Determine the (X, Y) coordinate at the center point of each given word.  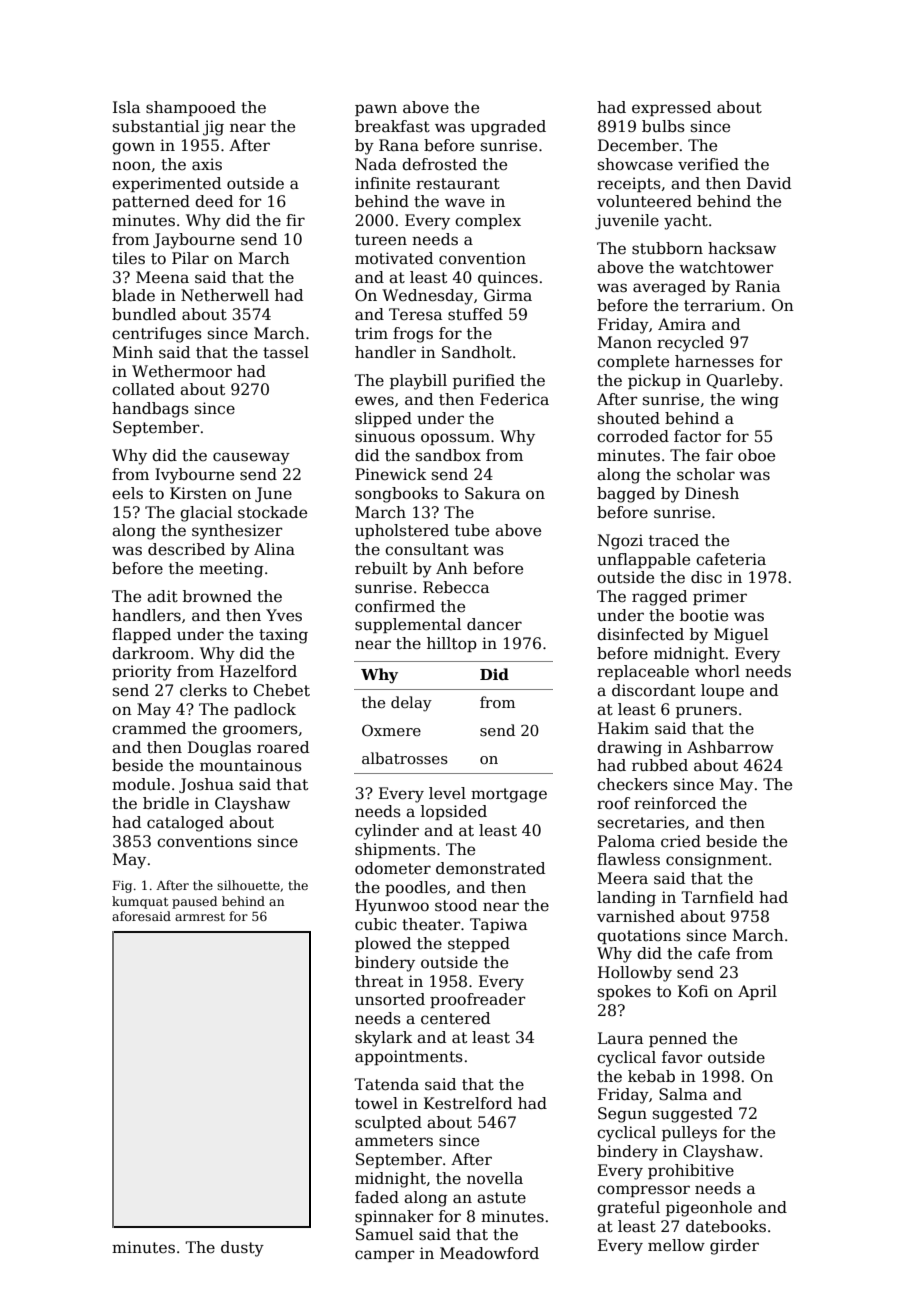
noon (131, 165)
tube (472, 530)
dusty (242, 1249)
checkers (632, 784)
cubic (375, 924)
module (141, 784)
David (769, 183)
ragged (659, 598)
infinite (382, 183)
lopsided (454, 812)
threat (379, 981)
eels (127, 493)
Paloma (626, 841)
